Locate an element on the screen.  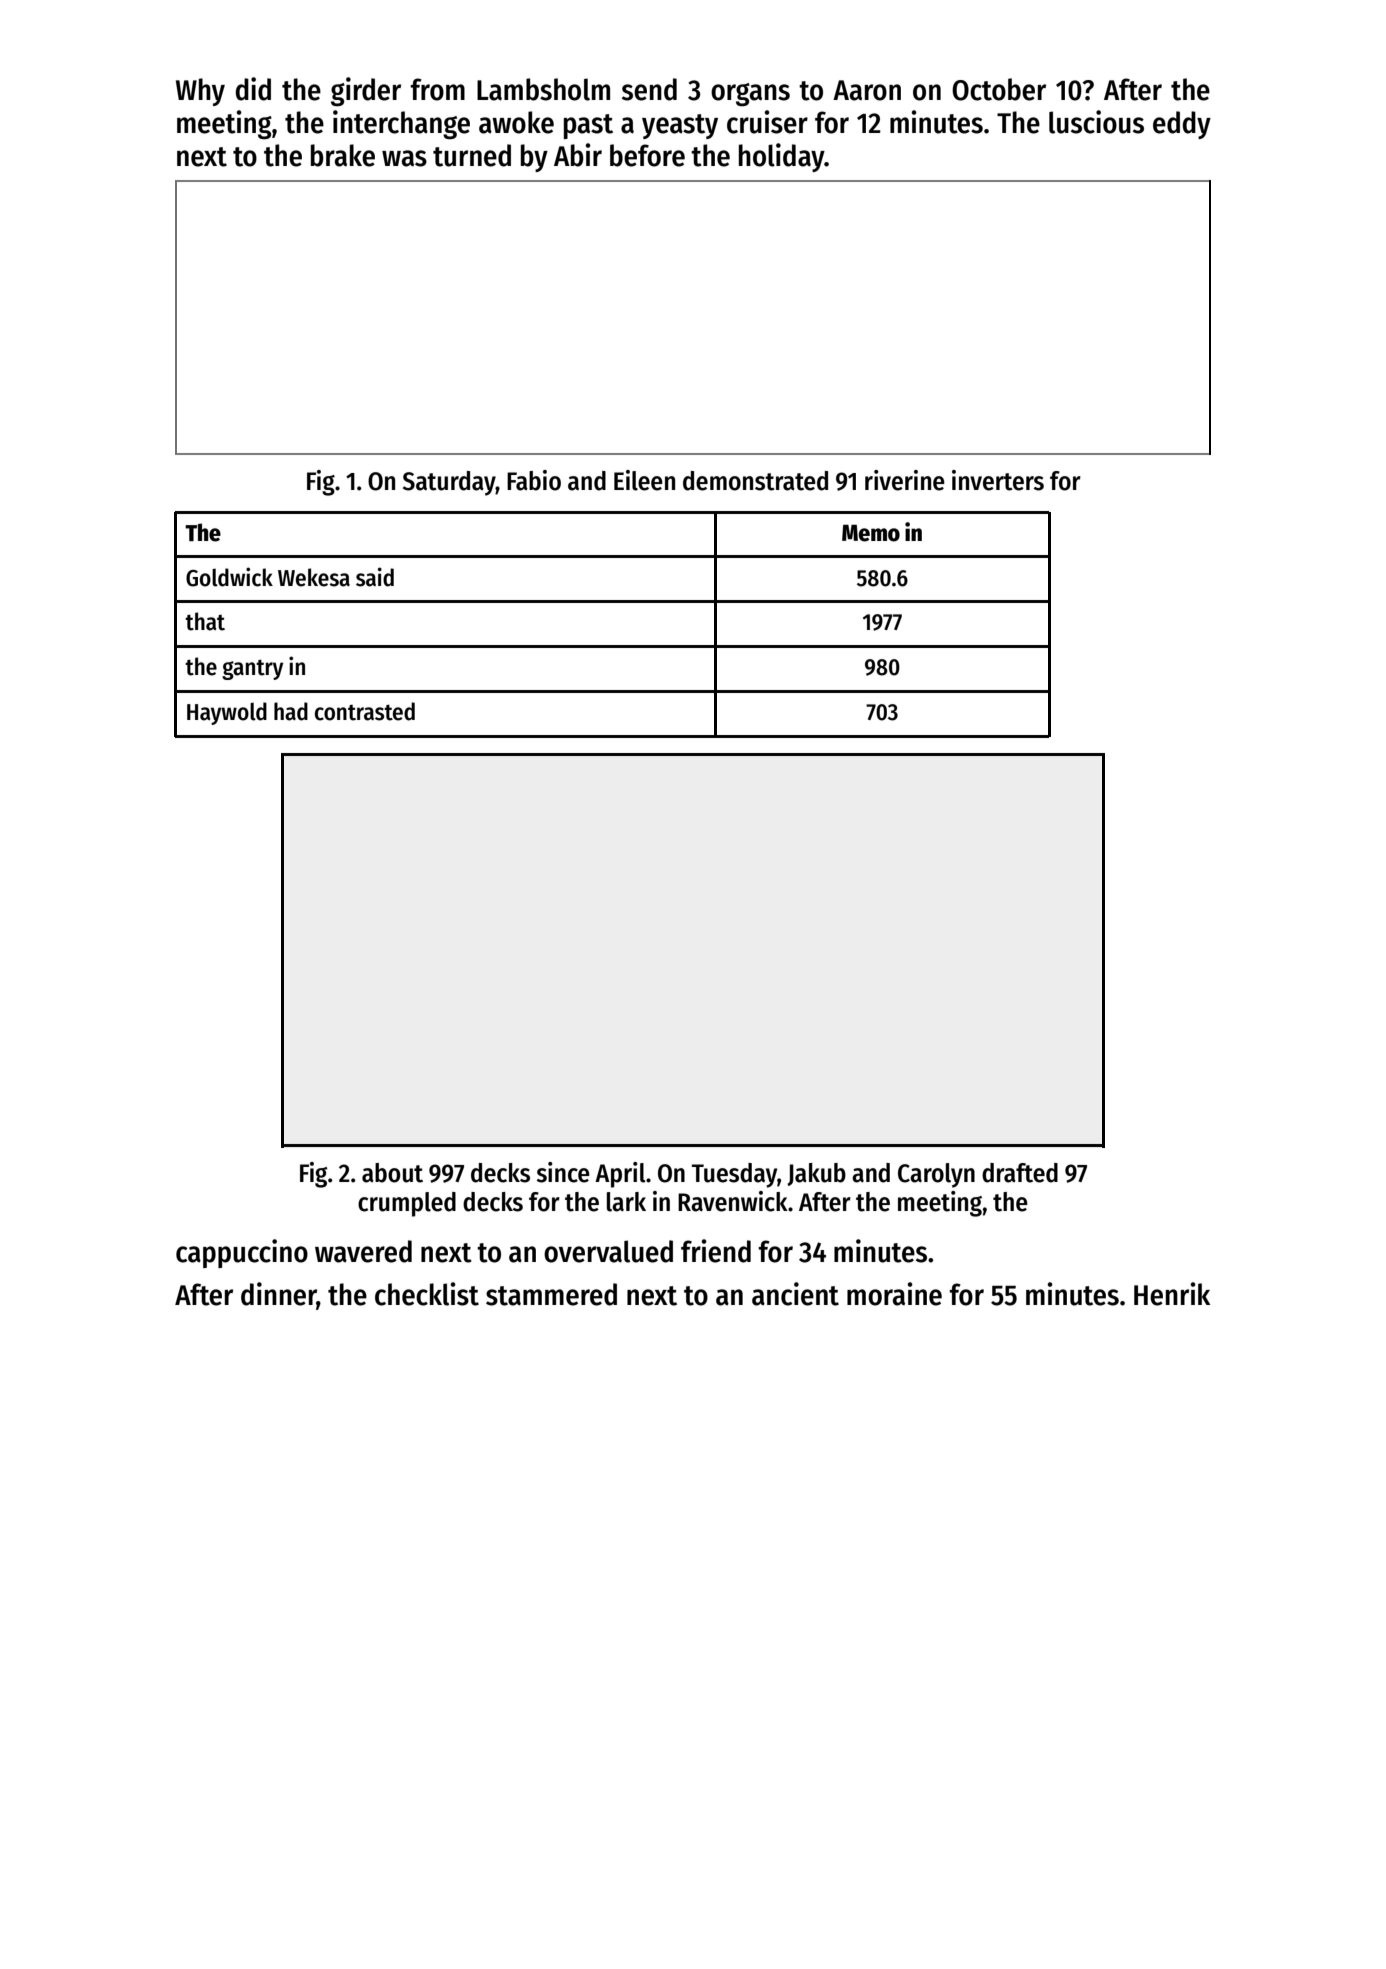
brake is located at coordinates (343, 155).
